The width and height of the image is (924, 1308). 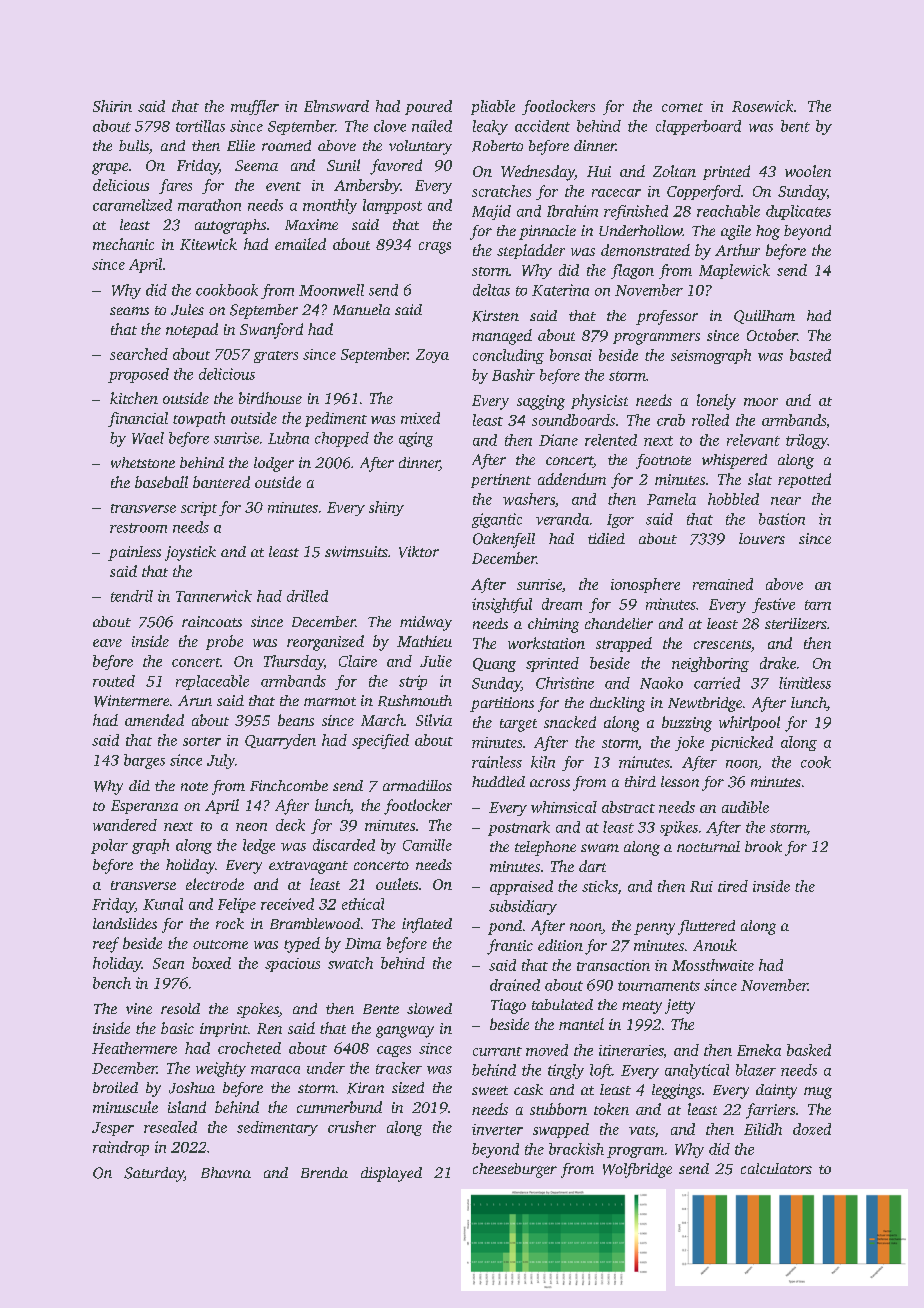 What do you see at coordinates (226, 1172) in the image?
I see `Bhavna` at bounding box center [226, 1172].
